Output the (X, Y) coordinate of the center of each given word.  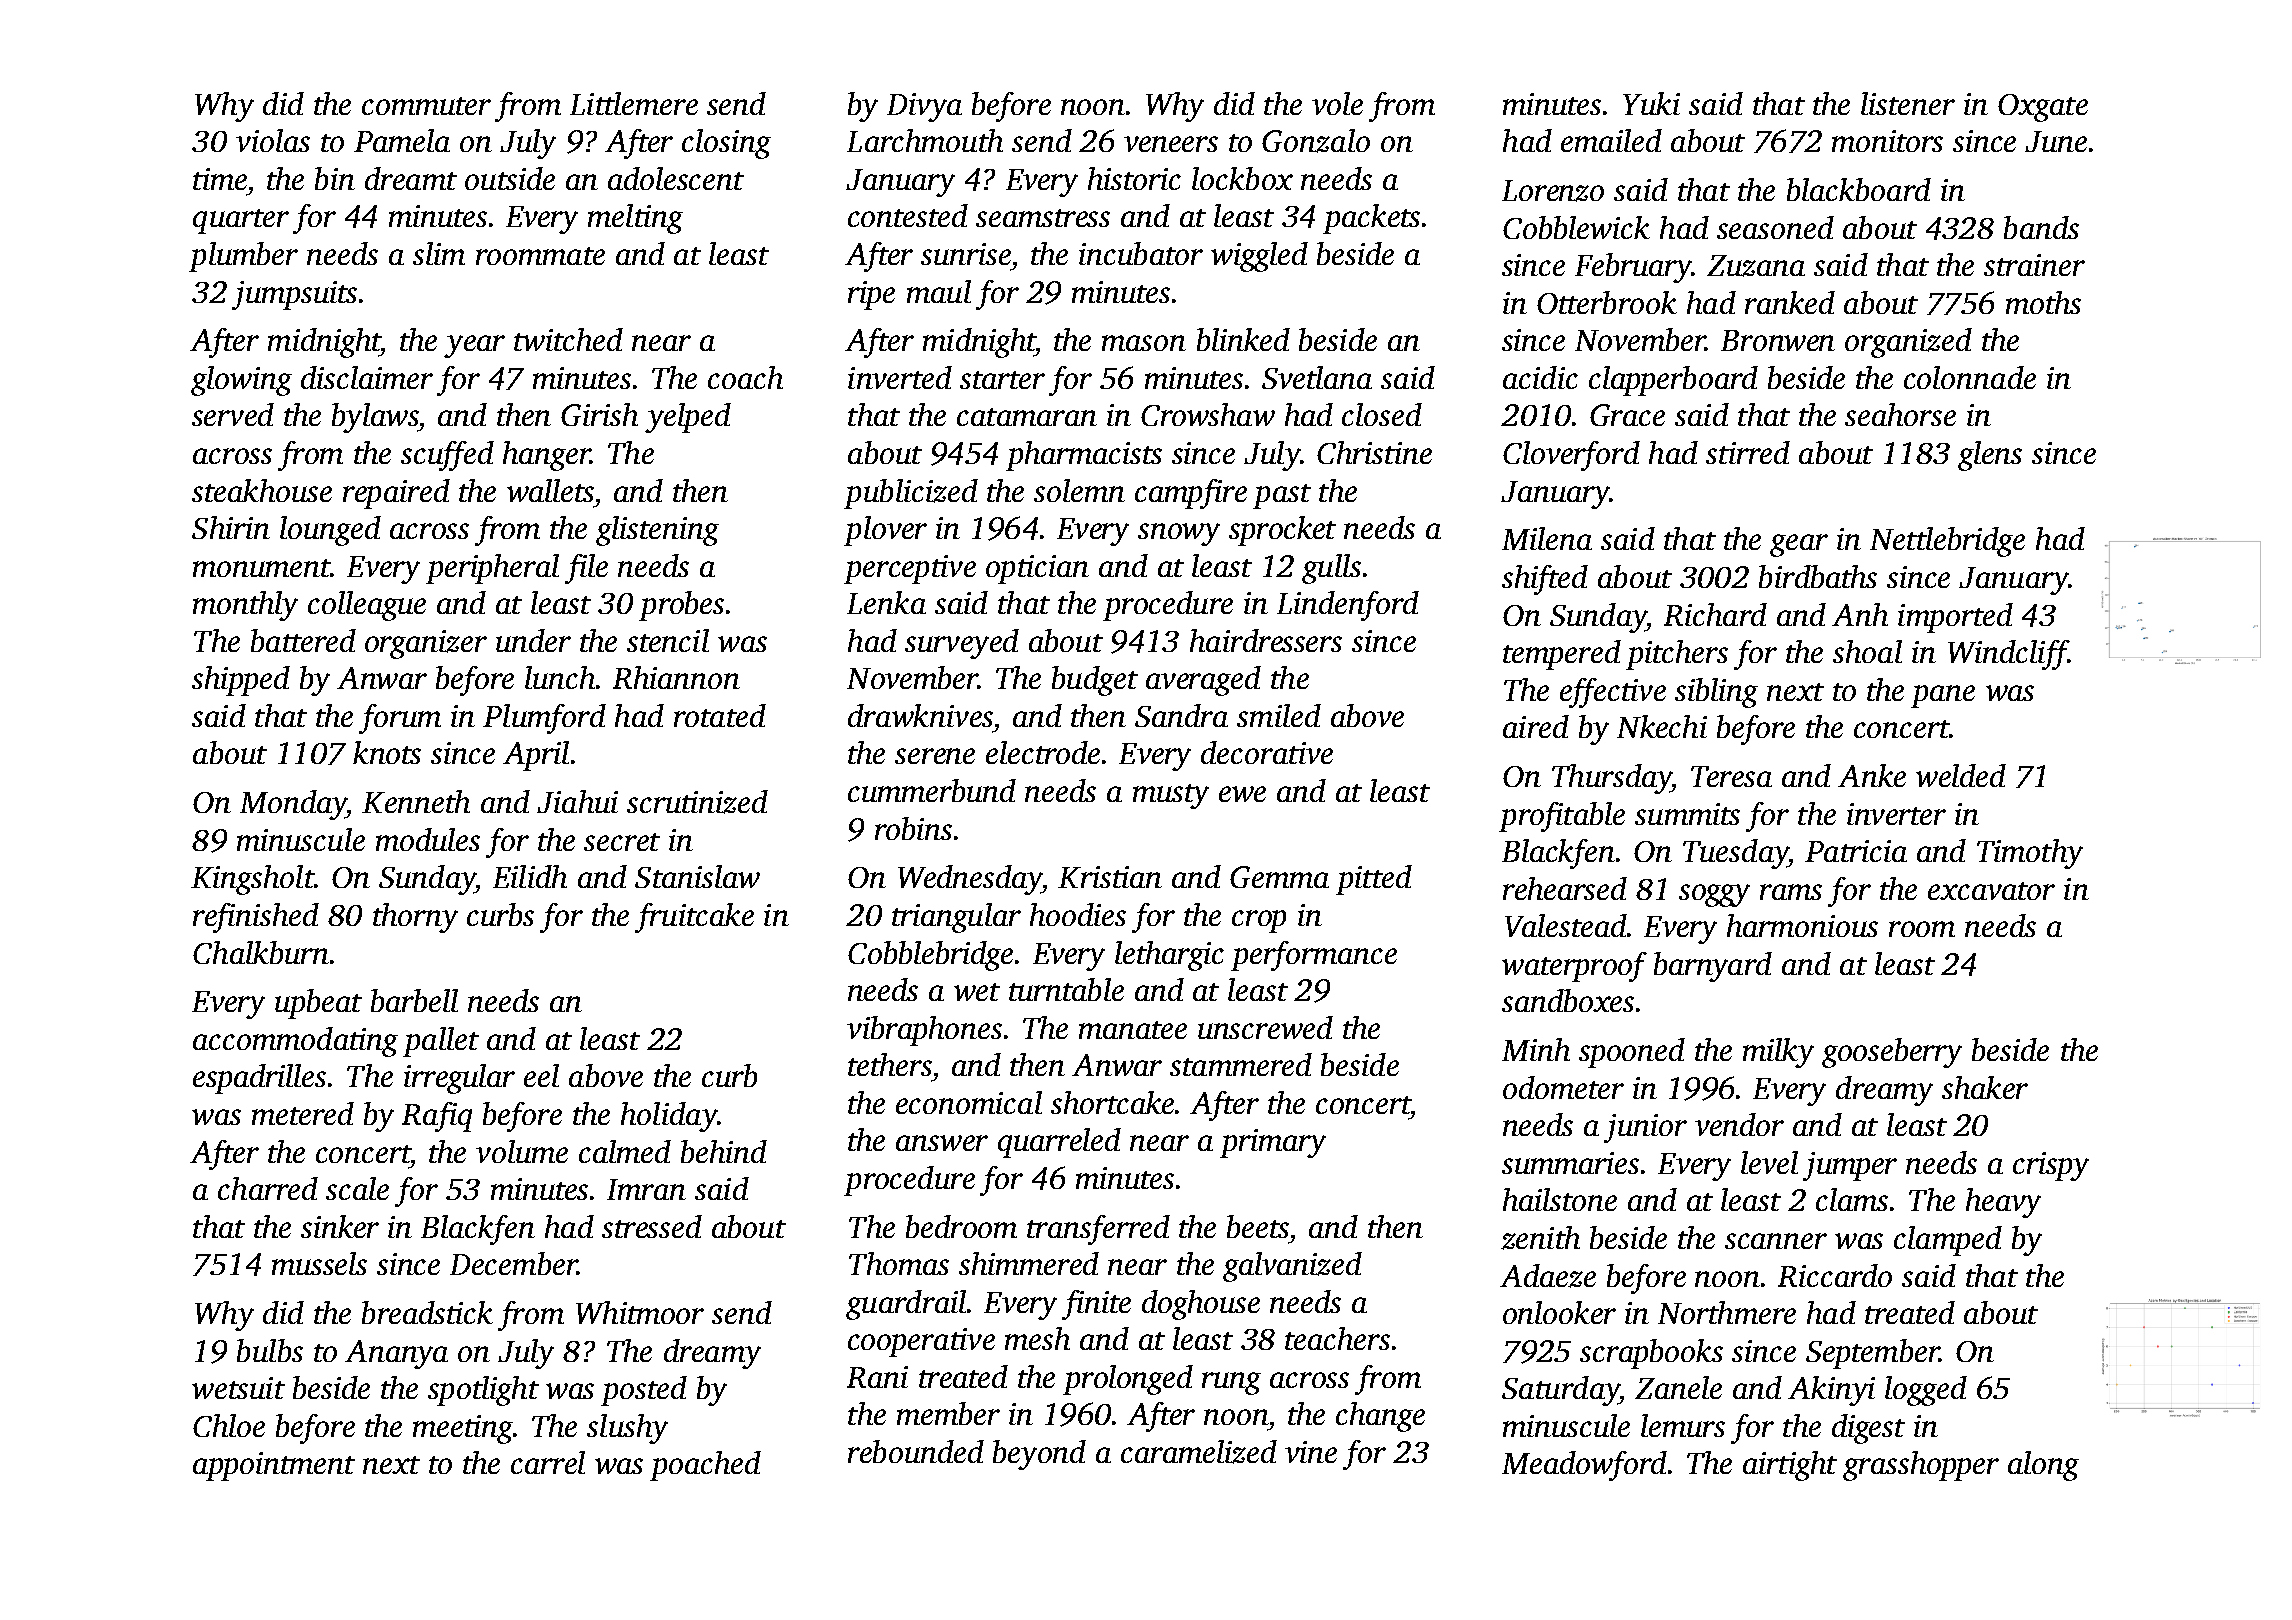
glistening (657, 531)
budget (1095, 681)
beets (1258, 1226)
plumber (243, 257)
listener (1908, 103)
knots (387, 752)
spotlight (483, 1391)
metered (303, 1113)
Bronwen (1778, 340)
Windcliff (2008, 655)
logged (1926, 1391)
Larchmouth (925, 140)
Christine (1374, 452)
